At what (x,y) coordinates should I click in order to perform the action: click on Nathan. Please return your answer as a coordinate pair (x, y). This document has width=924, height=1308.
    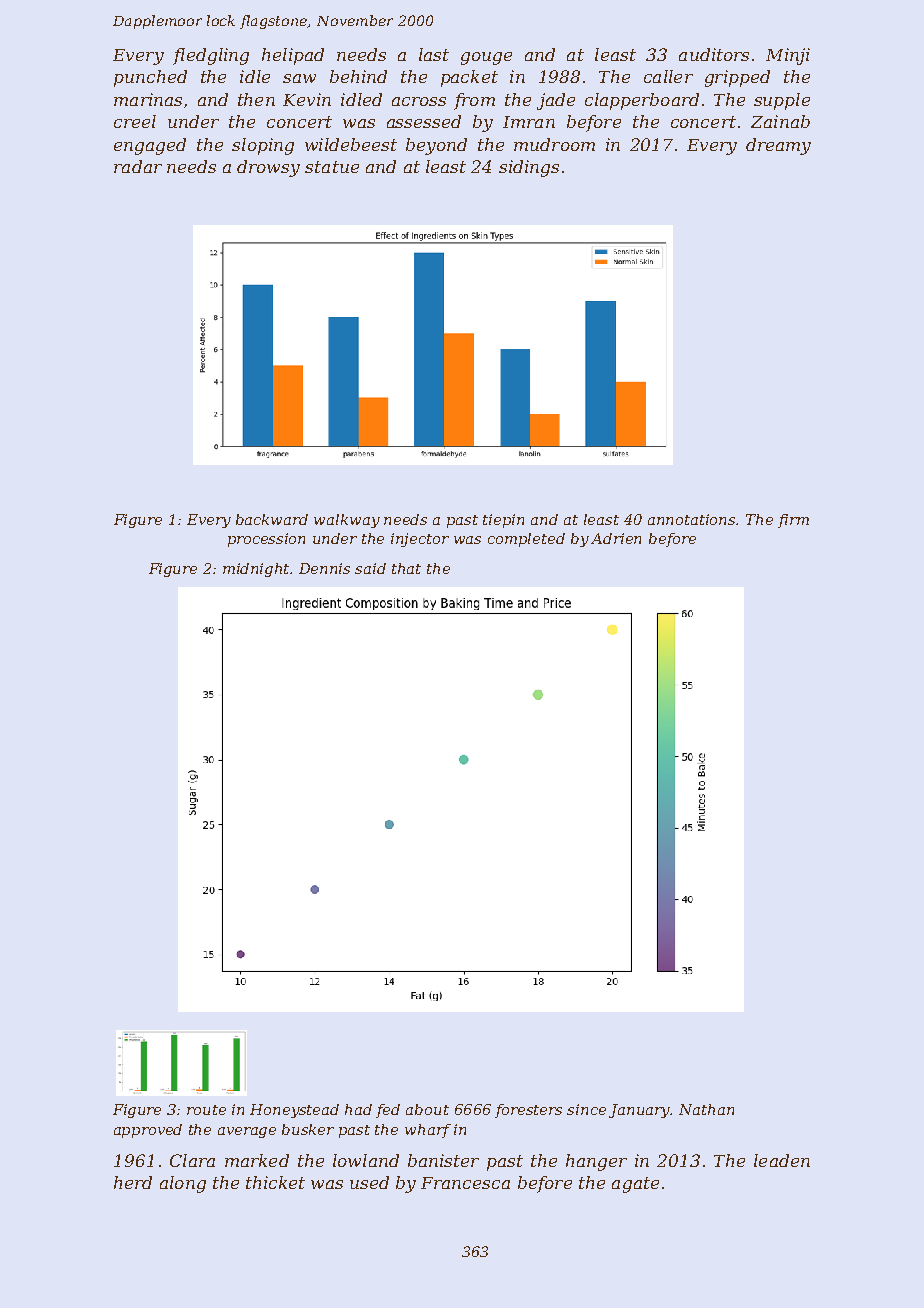
    Looking at the image, I should click on (706, 1109).
